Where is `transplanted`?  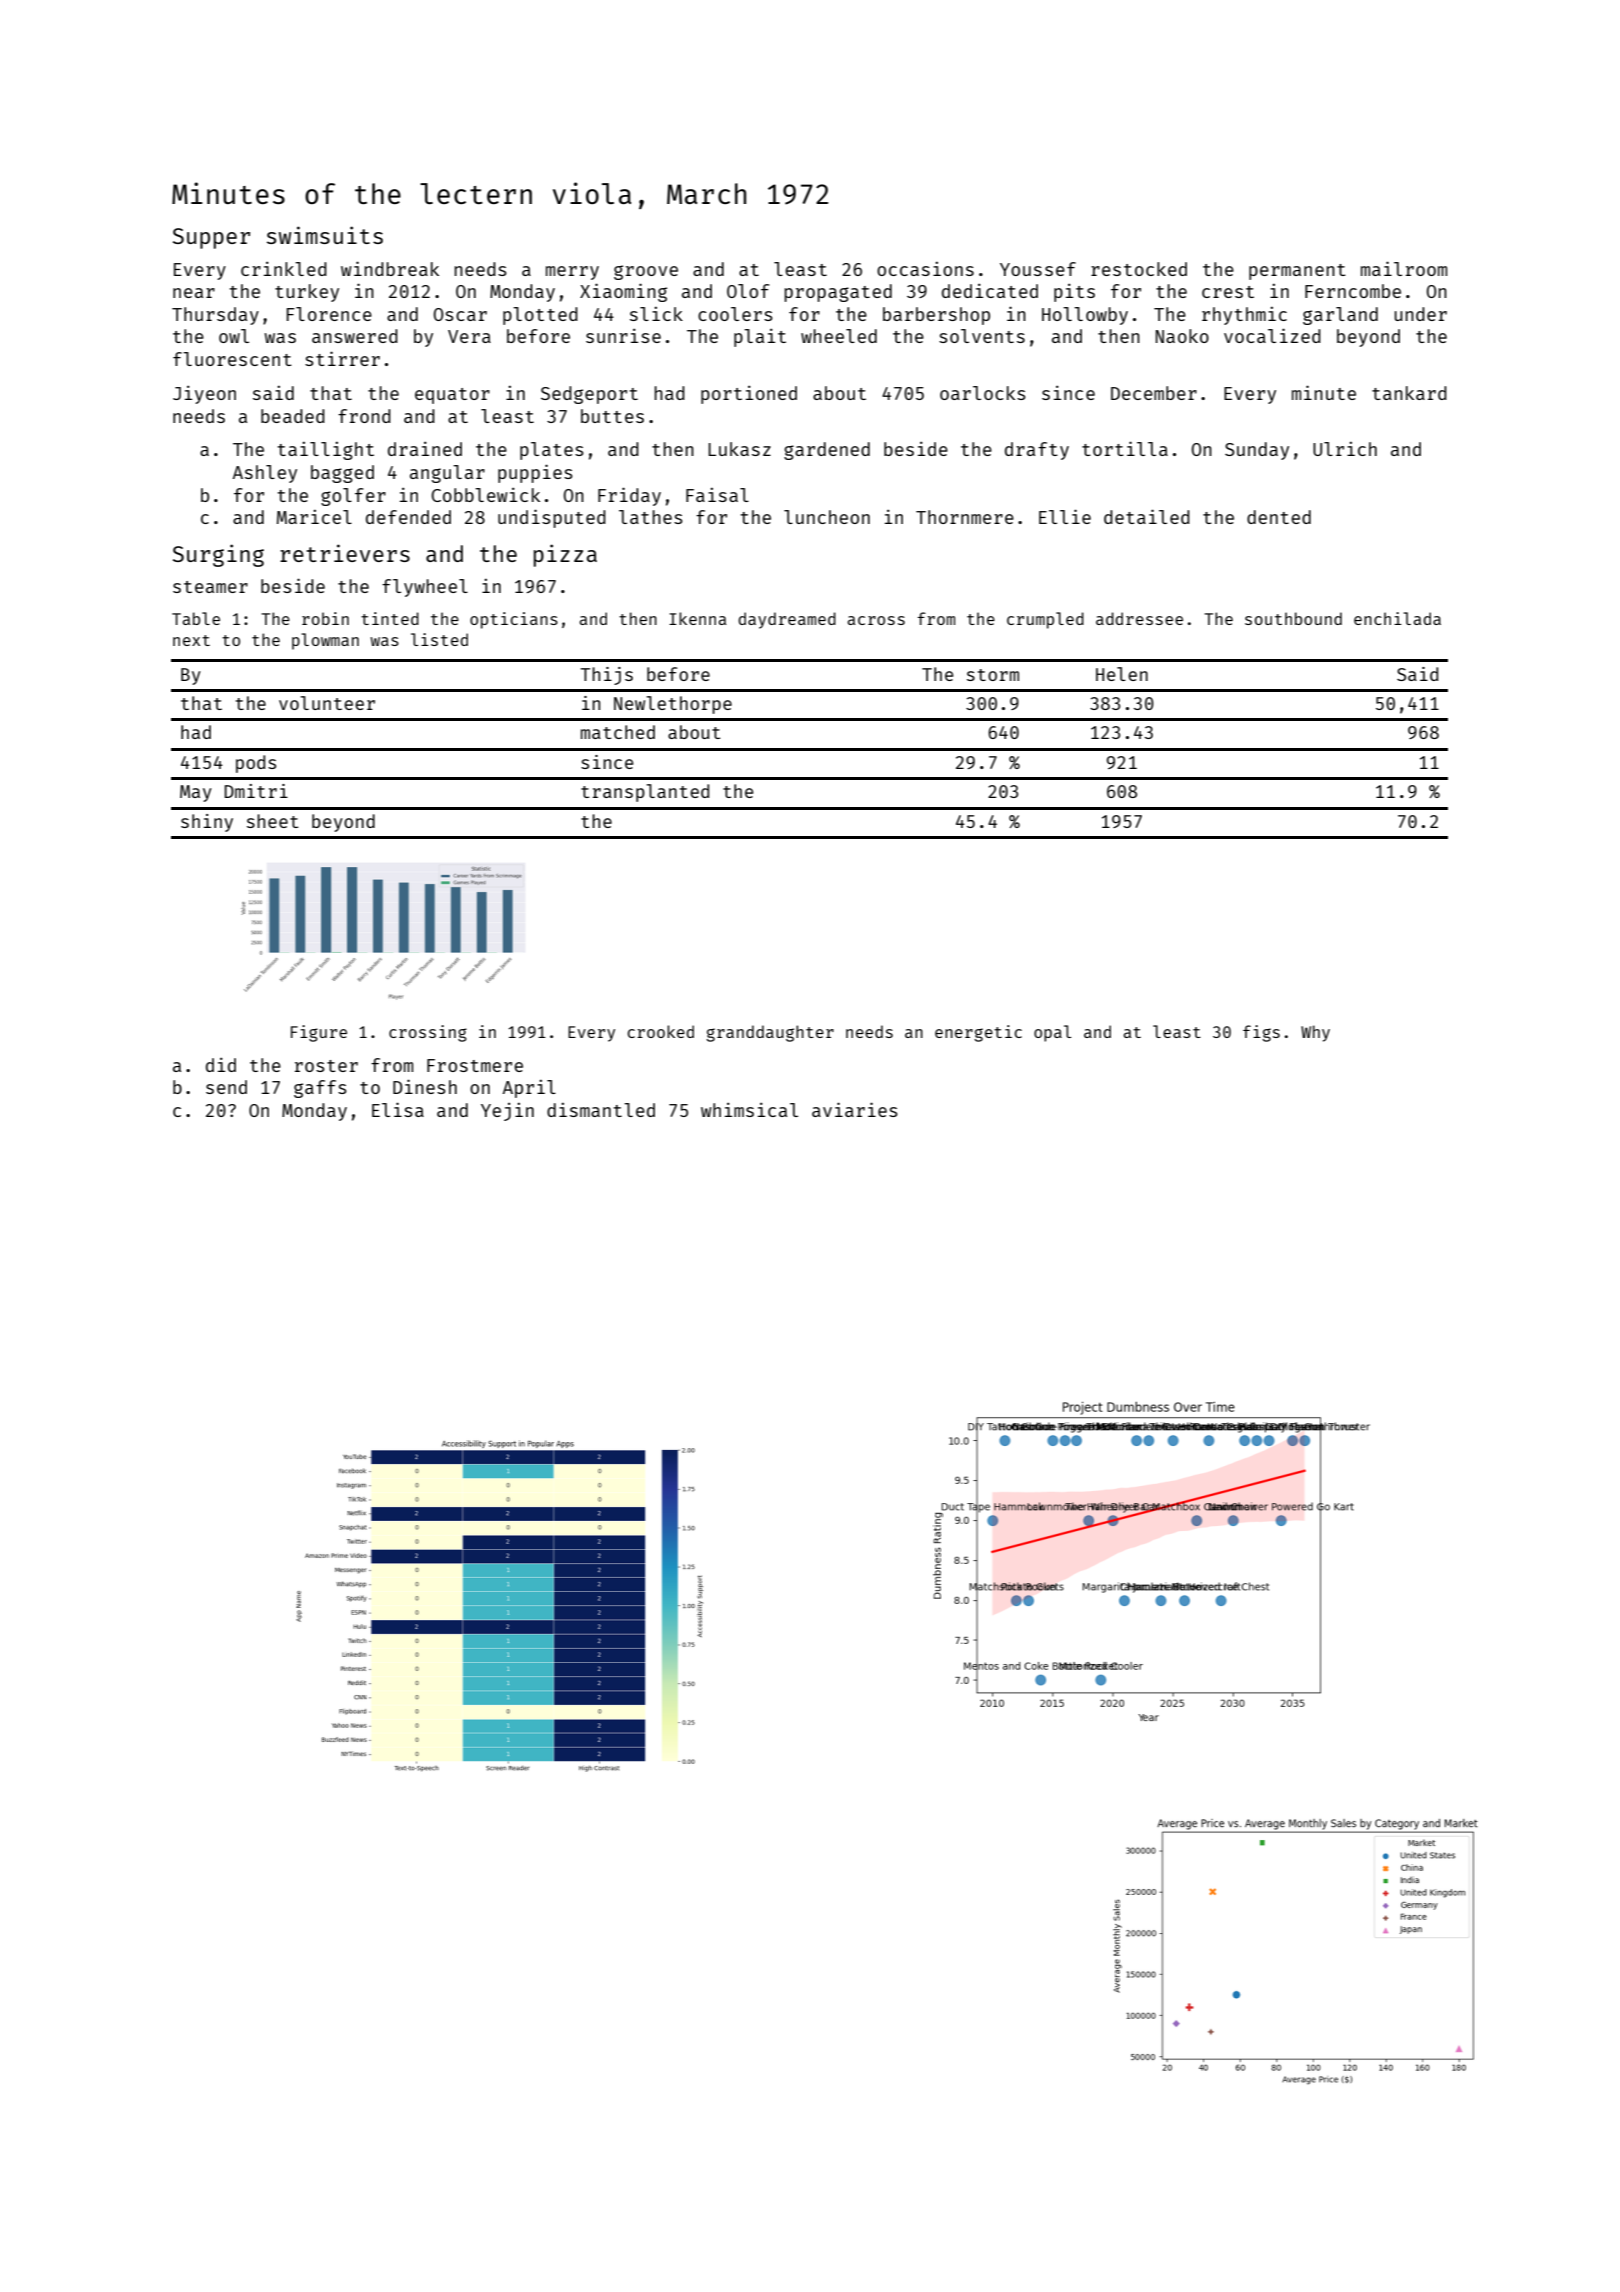
transplanted is located at coordinates (645, 793).
